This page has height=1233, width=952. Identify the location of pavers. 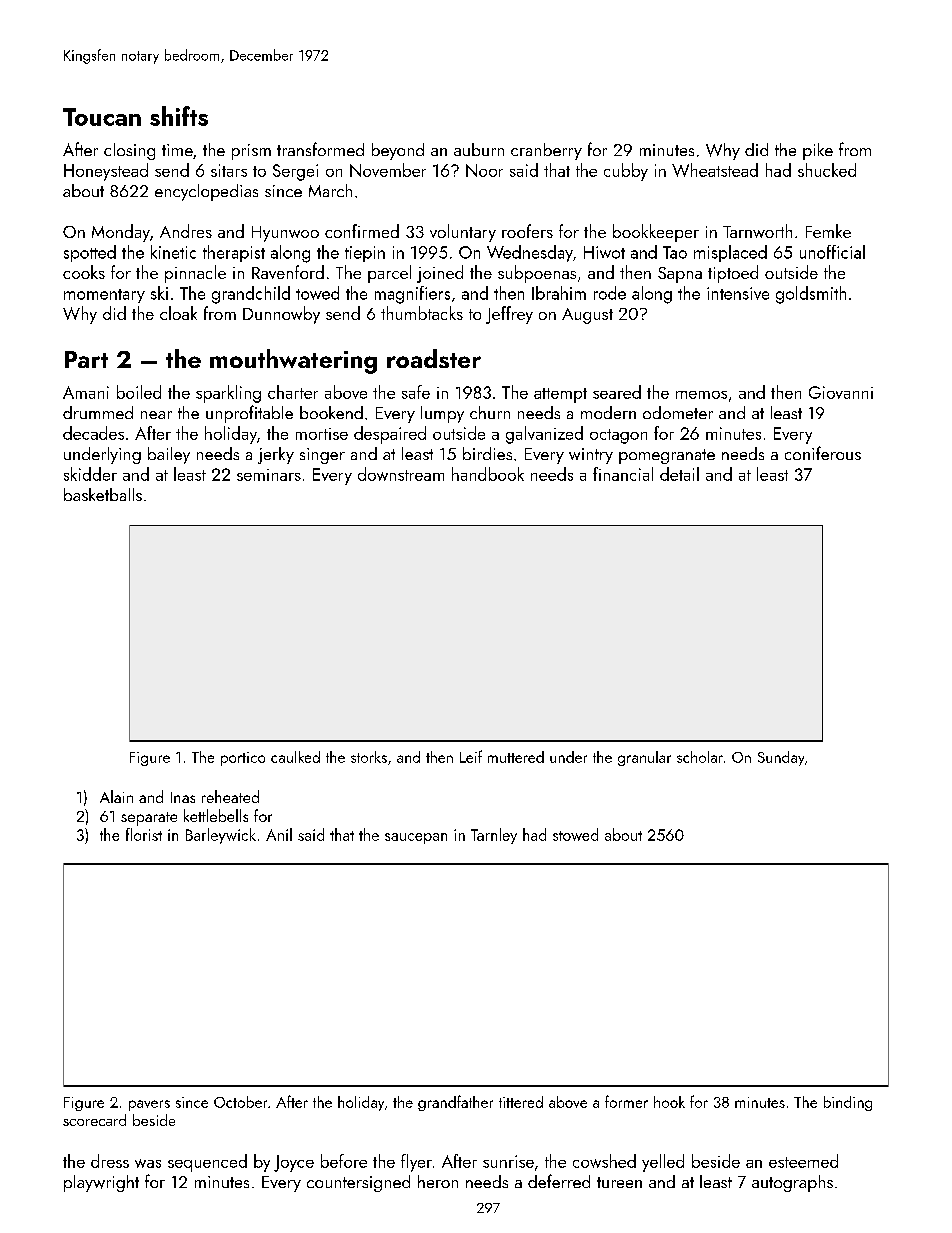
(149, 1105).
